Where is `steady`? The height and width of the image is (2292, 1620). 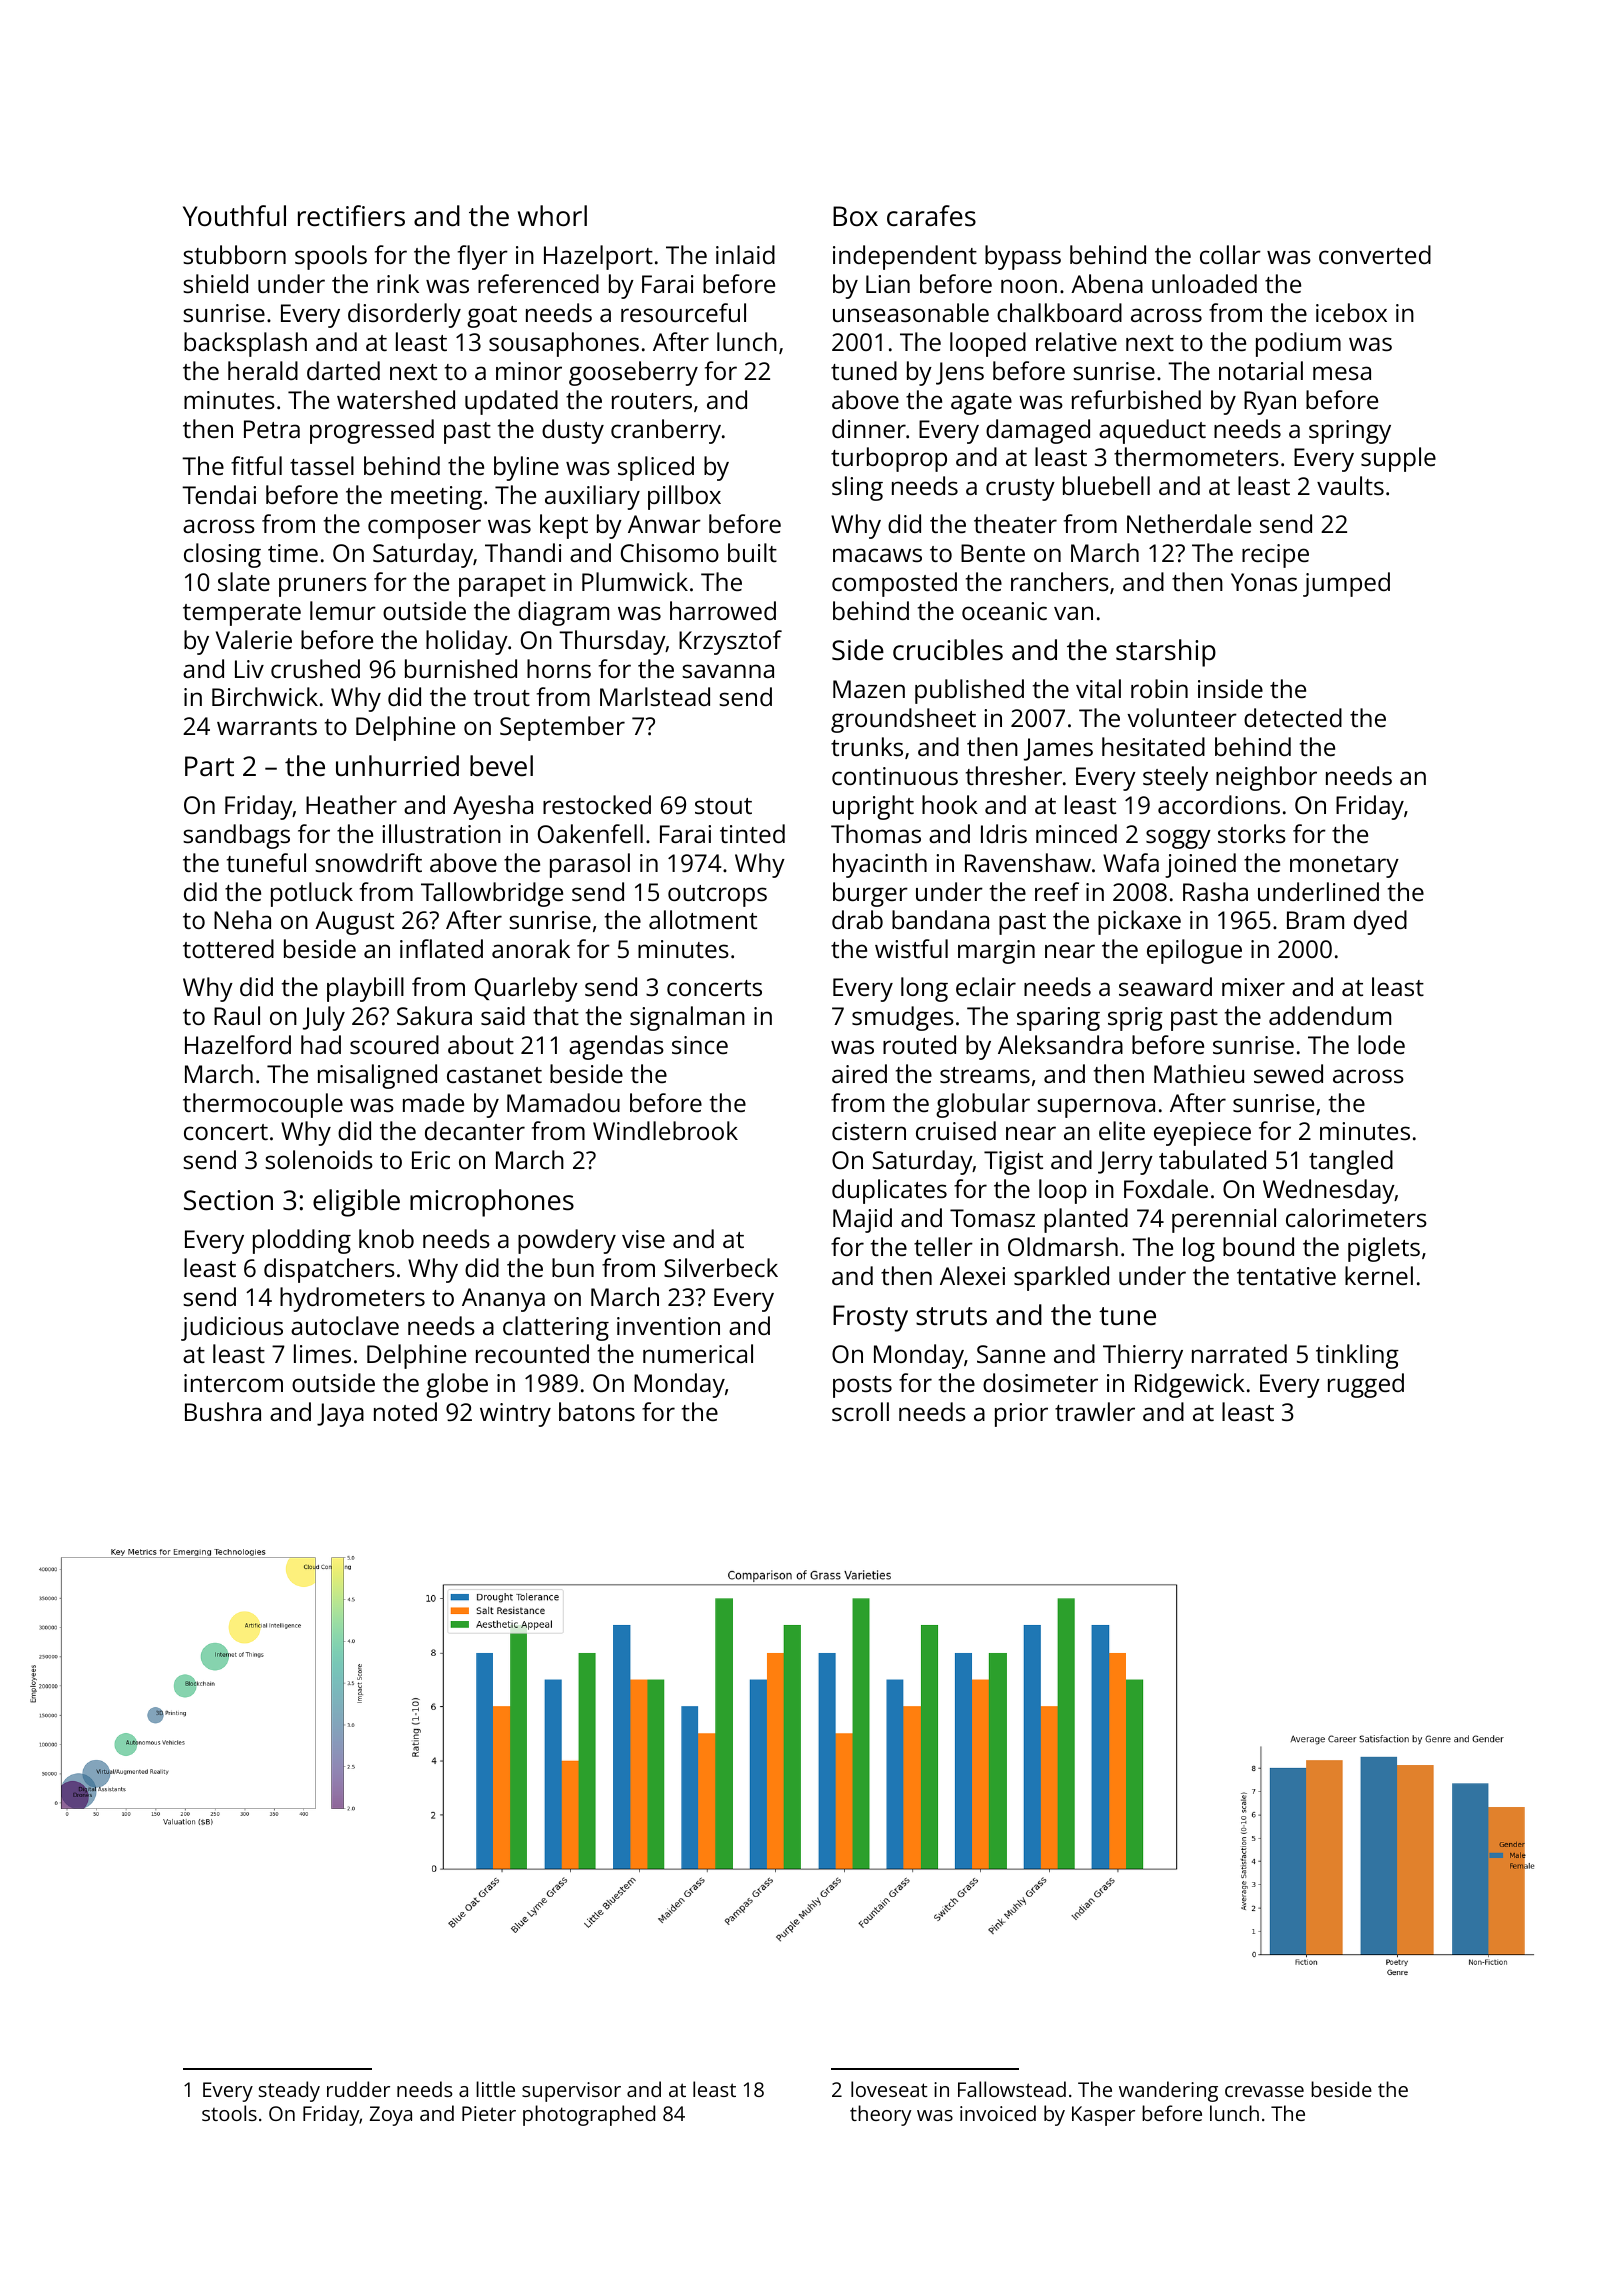
steady is located at coordinates (289, 2091).
